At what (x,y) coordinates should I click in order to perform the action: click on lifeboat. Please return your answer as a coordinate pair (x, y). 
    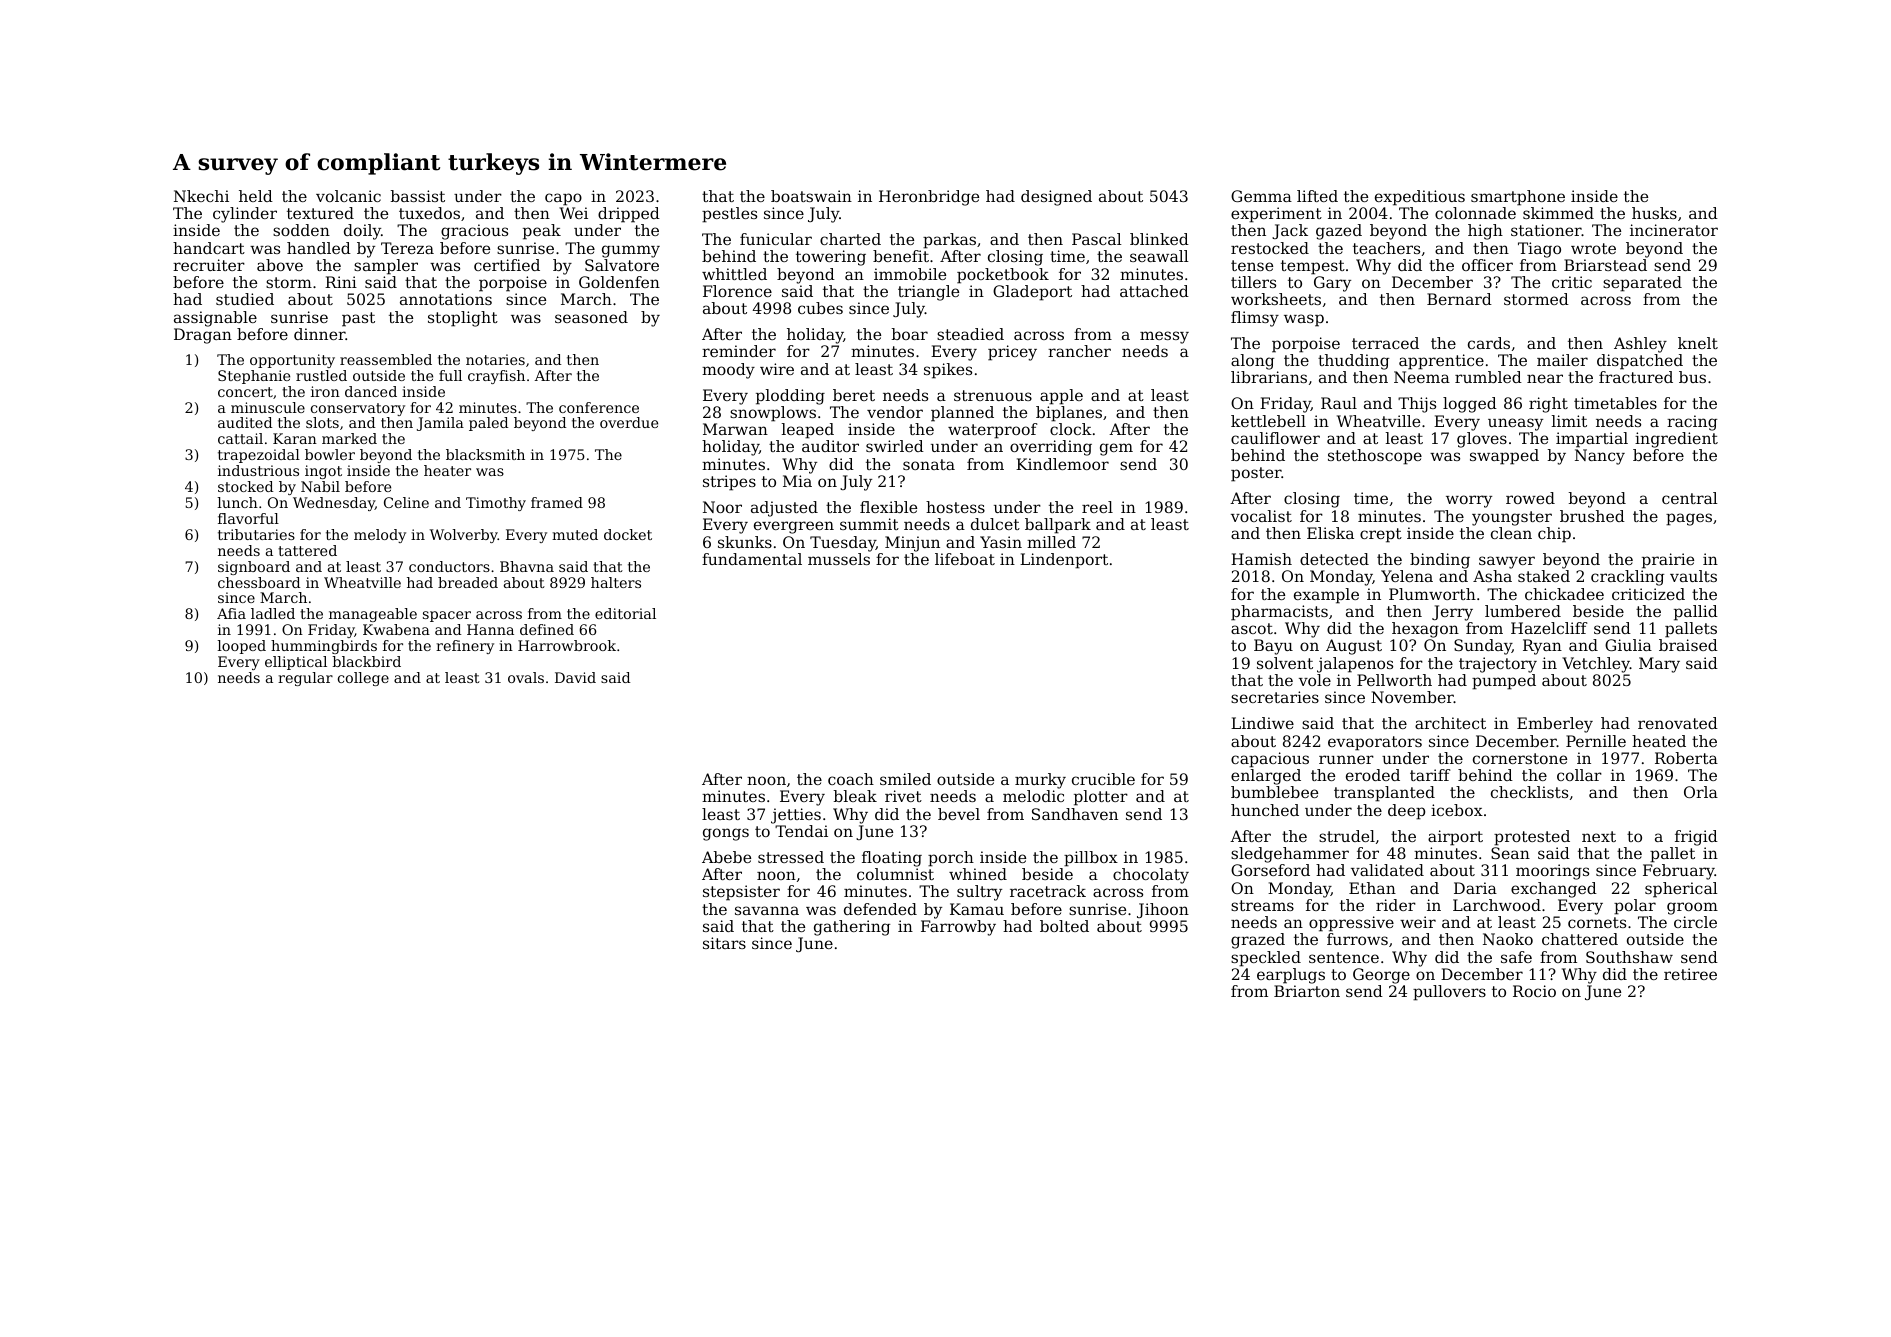
    Looking at the image, I should click on (965, 559).
